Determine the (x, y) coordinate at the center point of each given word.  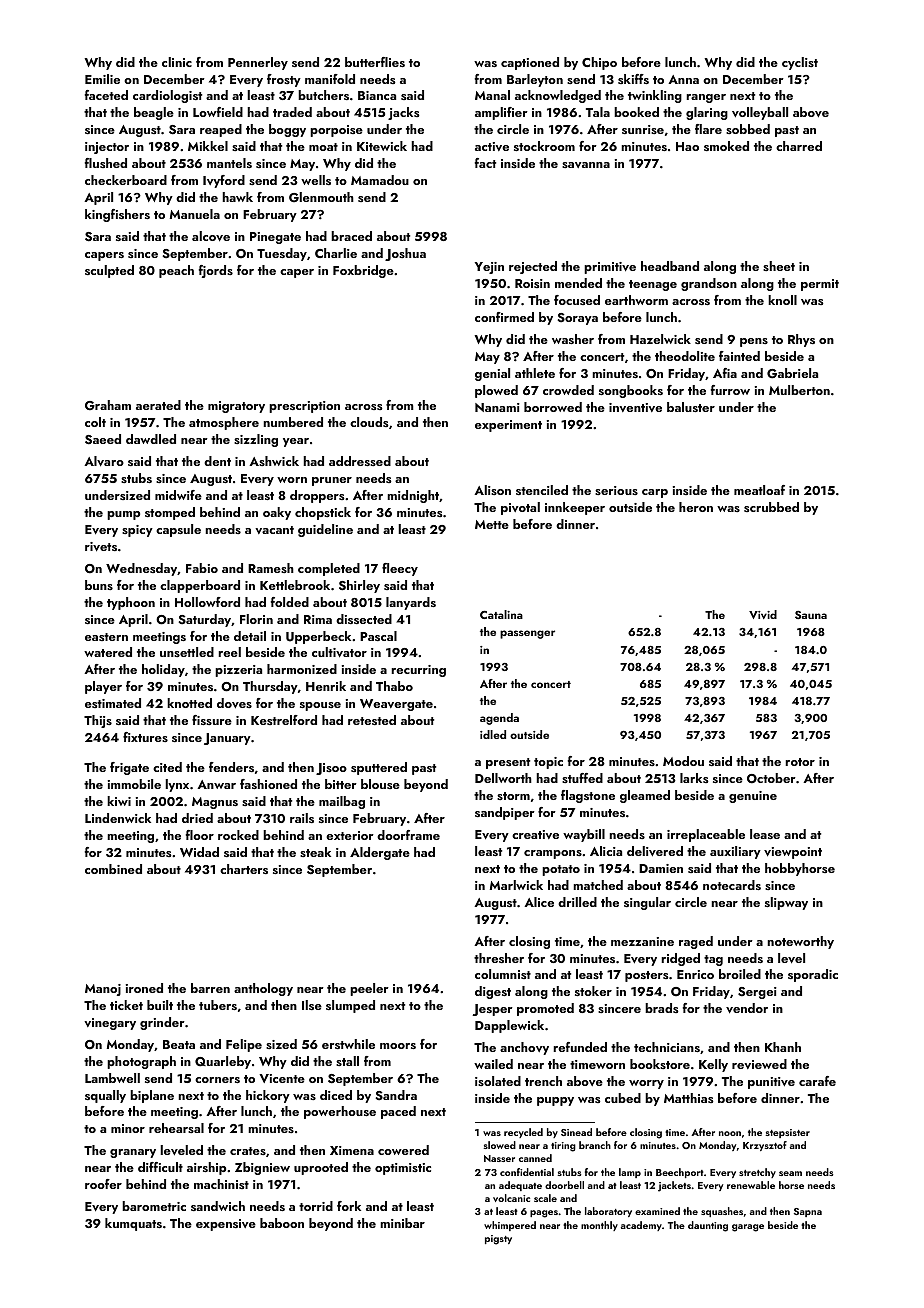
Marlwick (516, 885)
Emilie (102, 79)
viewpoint (793, 853)
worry (646, 1084)
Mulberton (799, 390)
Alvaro (104, 461)
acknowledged (558, 96)
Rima (318, 619)
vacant (274, 530)
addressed (360, 461)
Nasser (499, 1158)
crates (248, 1151)
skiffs (633, 79)
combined (113, 869)
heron (696, 507)
